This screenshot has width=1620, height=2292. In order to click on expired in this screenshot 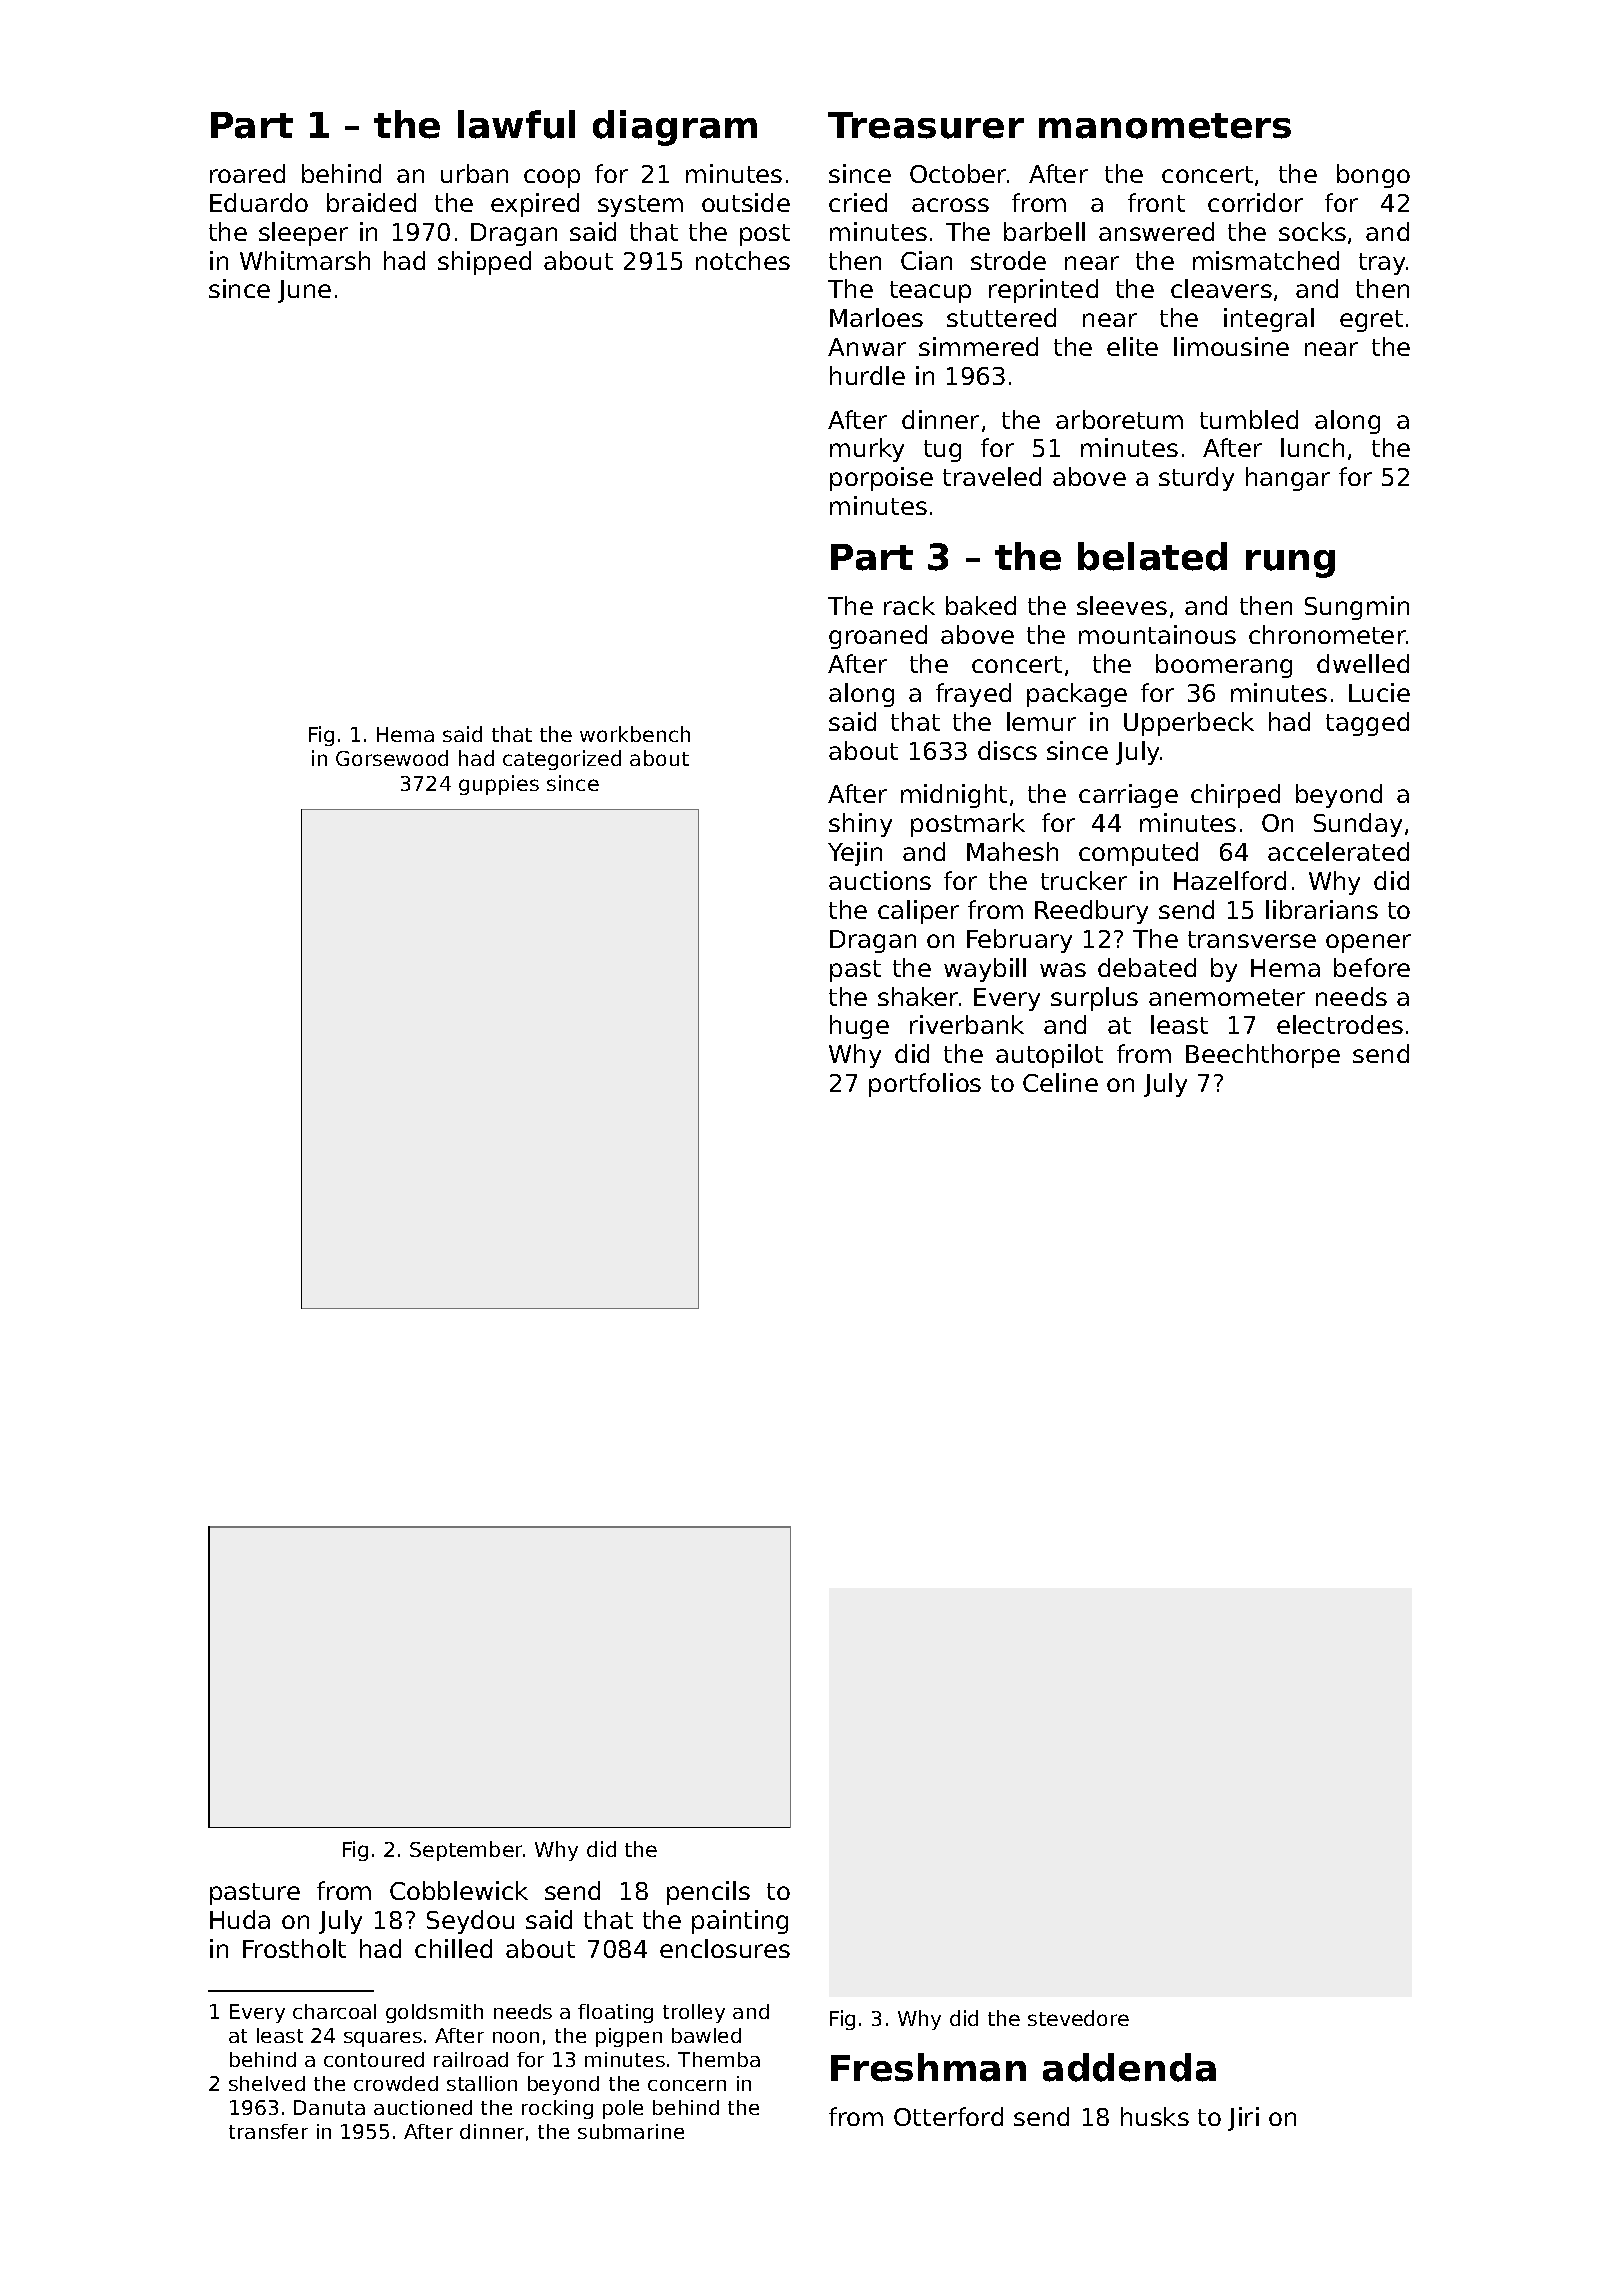, I will do `click(535, 205)`.
